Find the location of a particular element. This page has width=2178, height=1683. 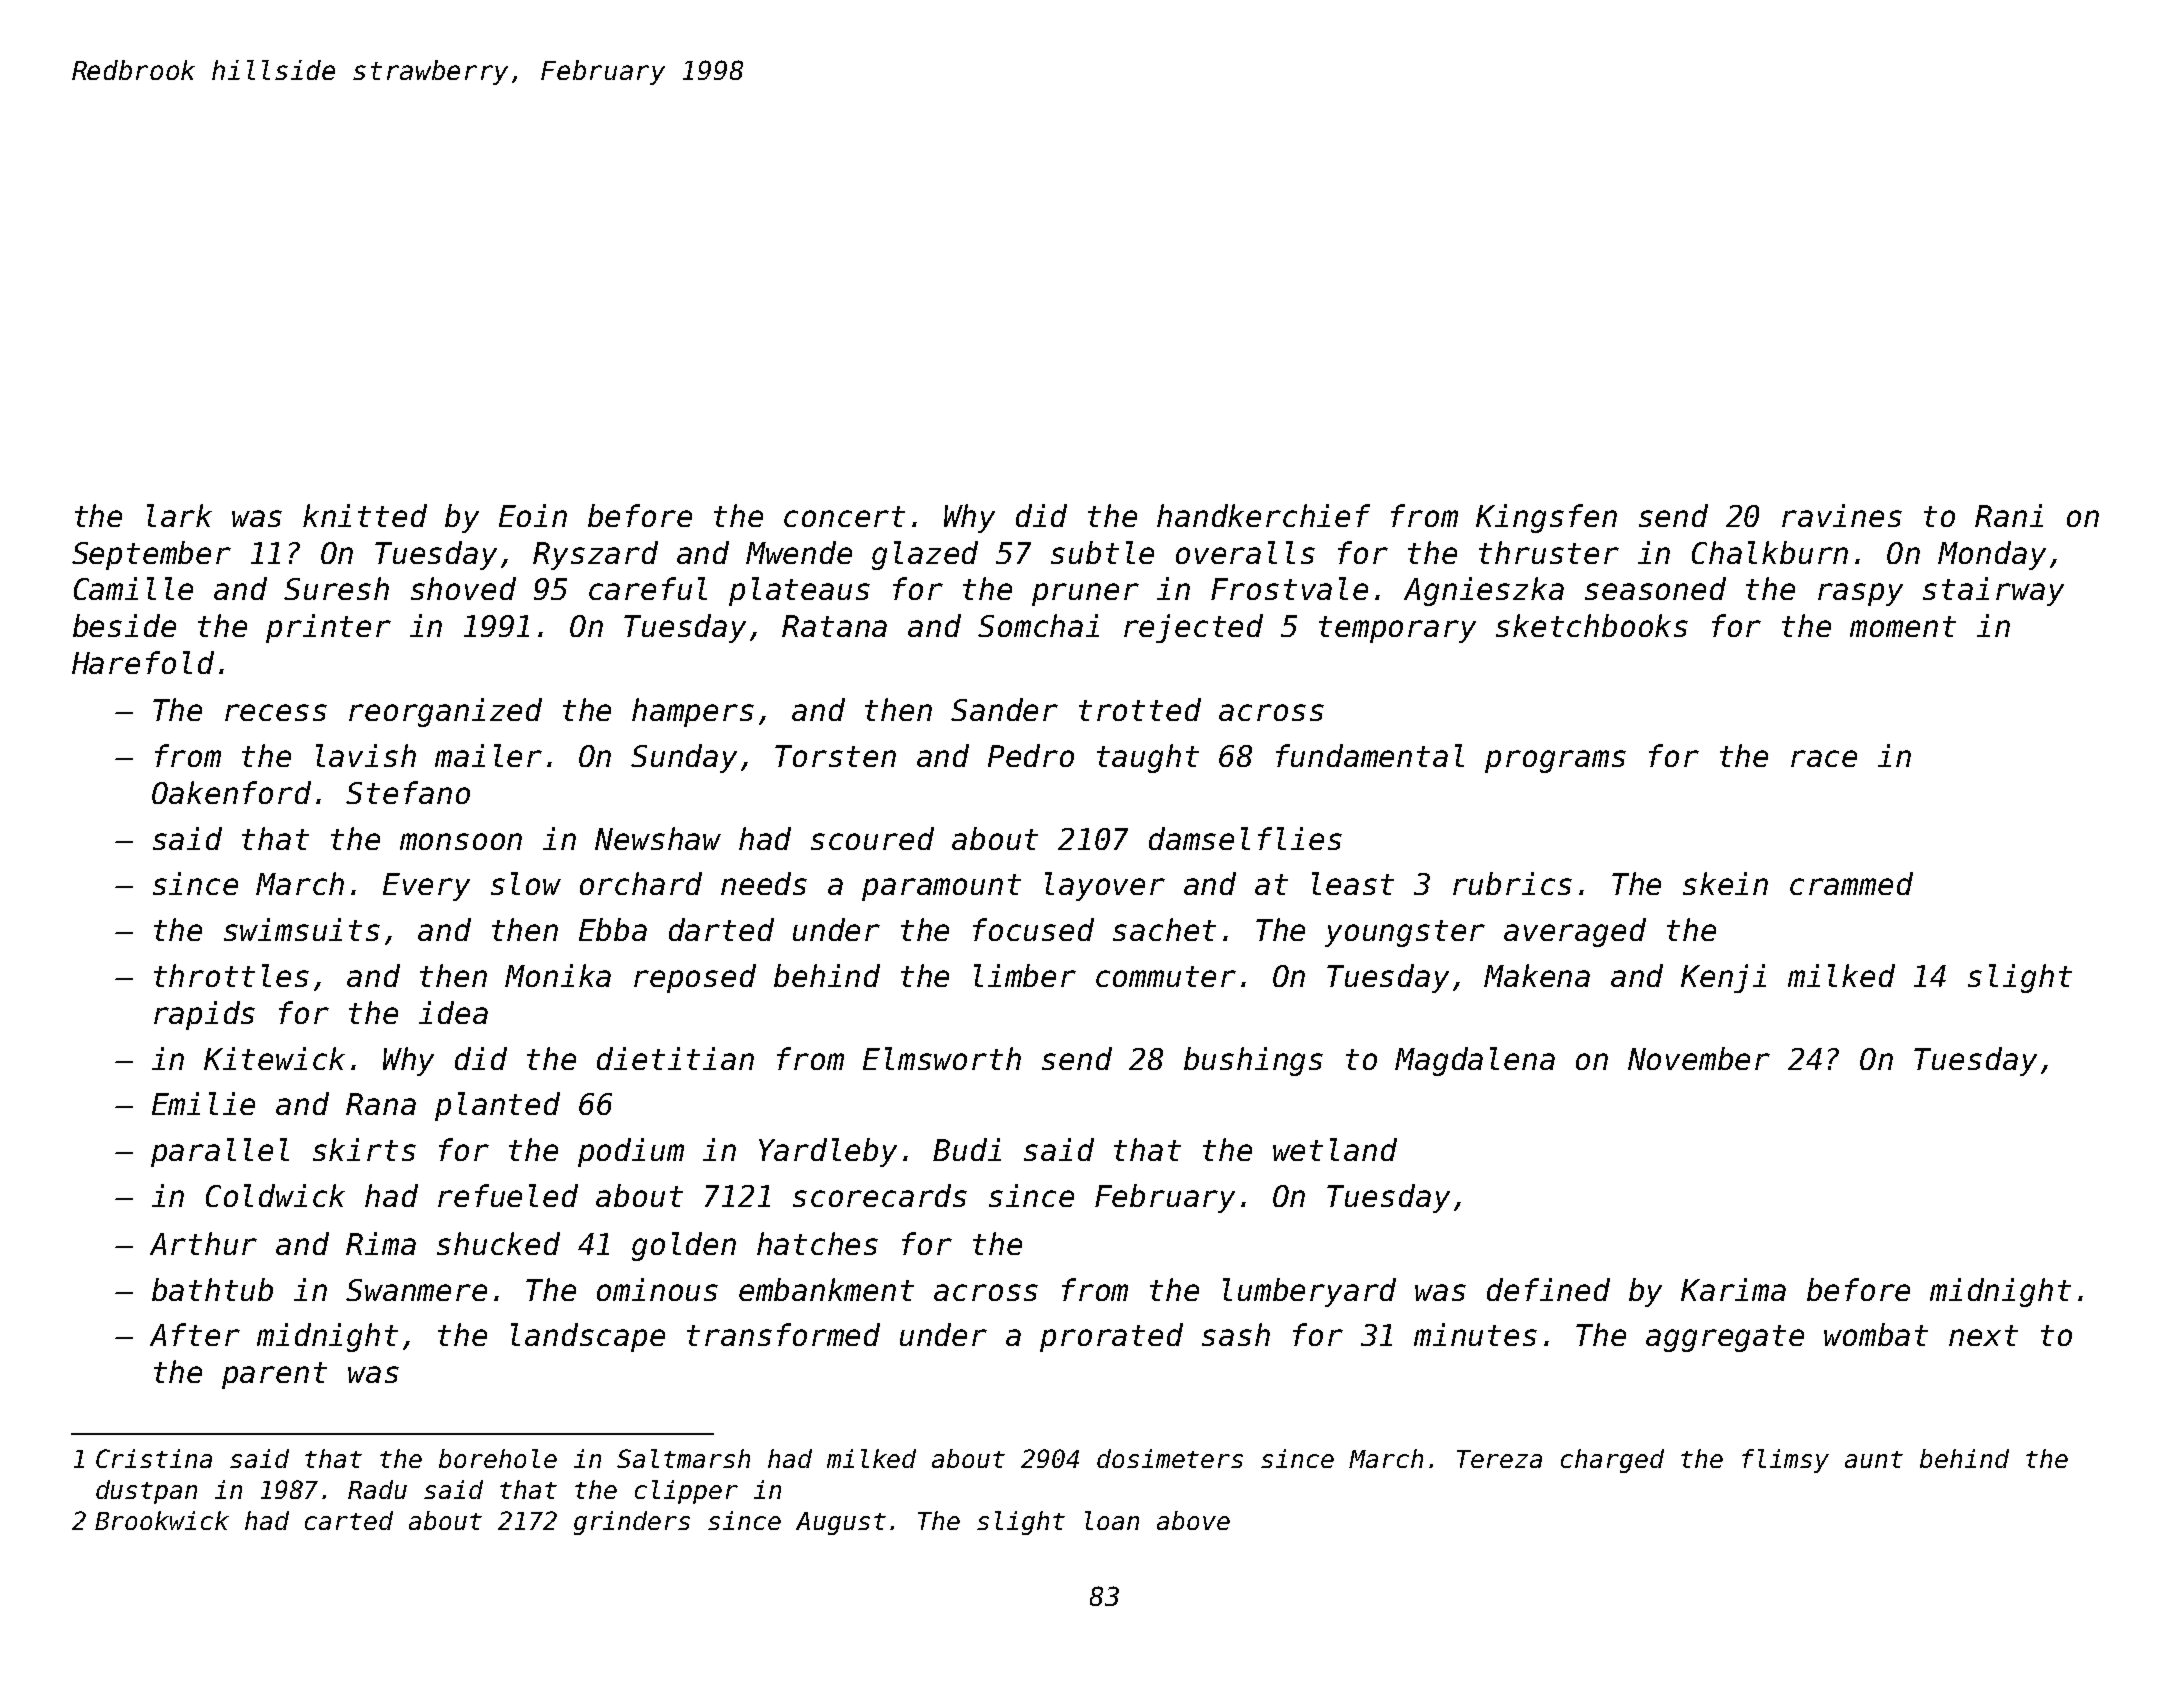

shoved is located at coordinates (463, 588).
